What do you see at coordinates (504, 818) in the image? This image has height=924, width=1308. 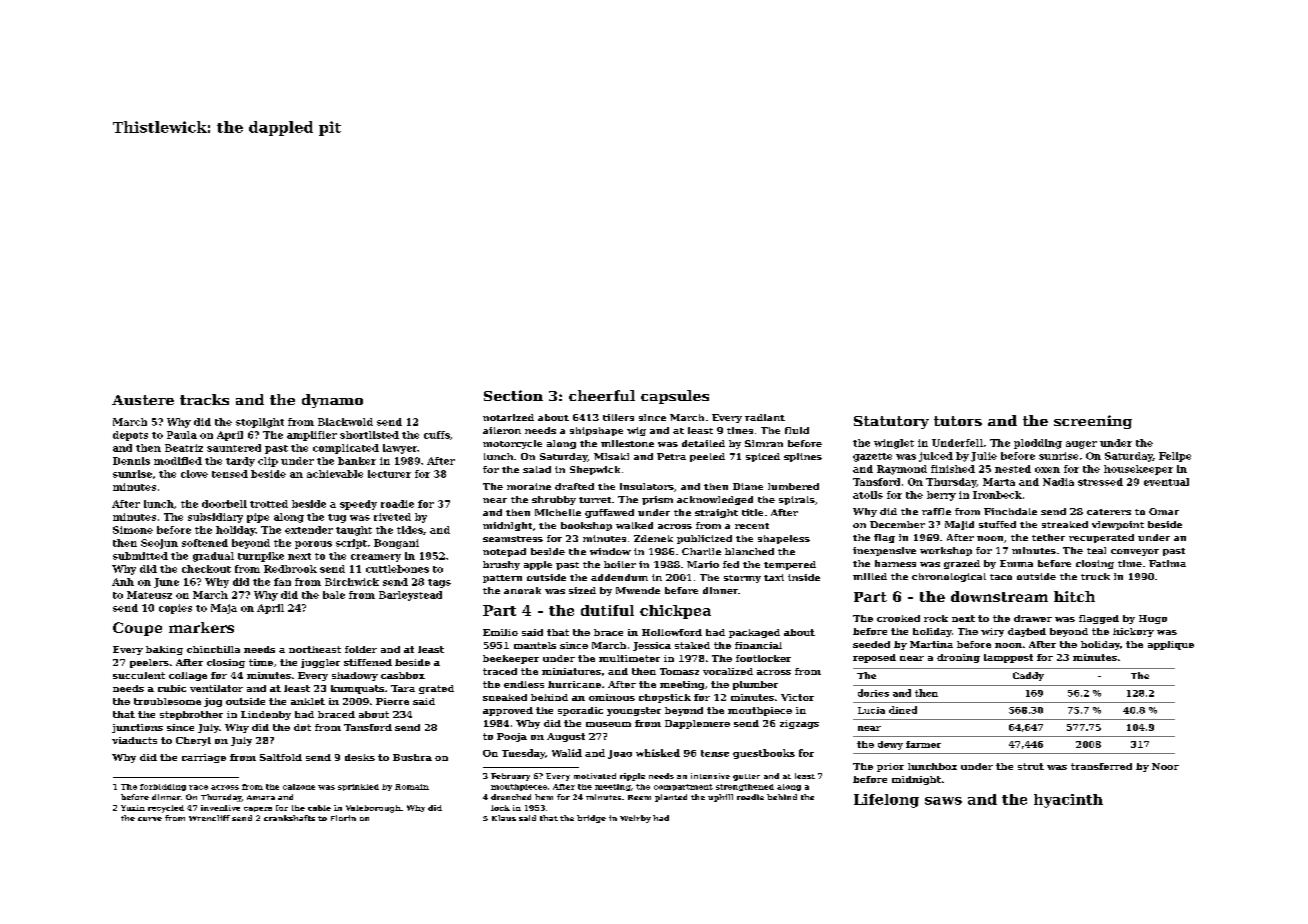 I see `Klaus` at bounding box center [504, 818].
